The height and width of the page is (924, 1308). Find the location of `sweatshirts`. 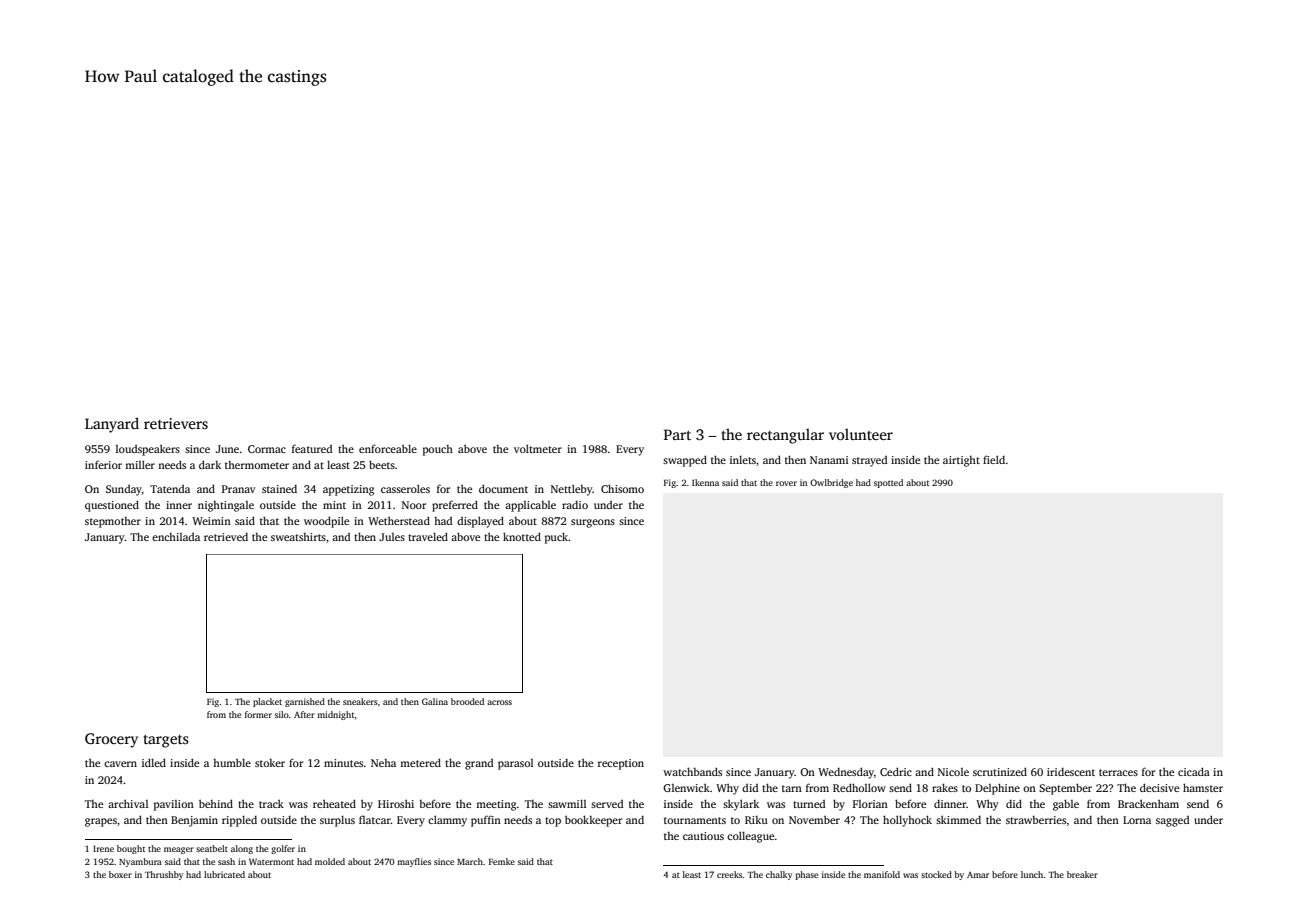

sweatshirts is located at coordinates (298, 537).
